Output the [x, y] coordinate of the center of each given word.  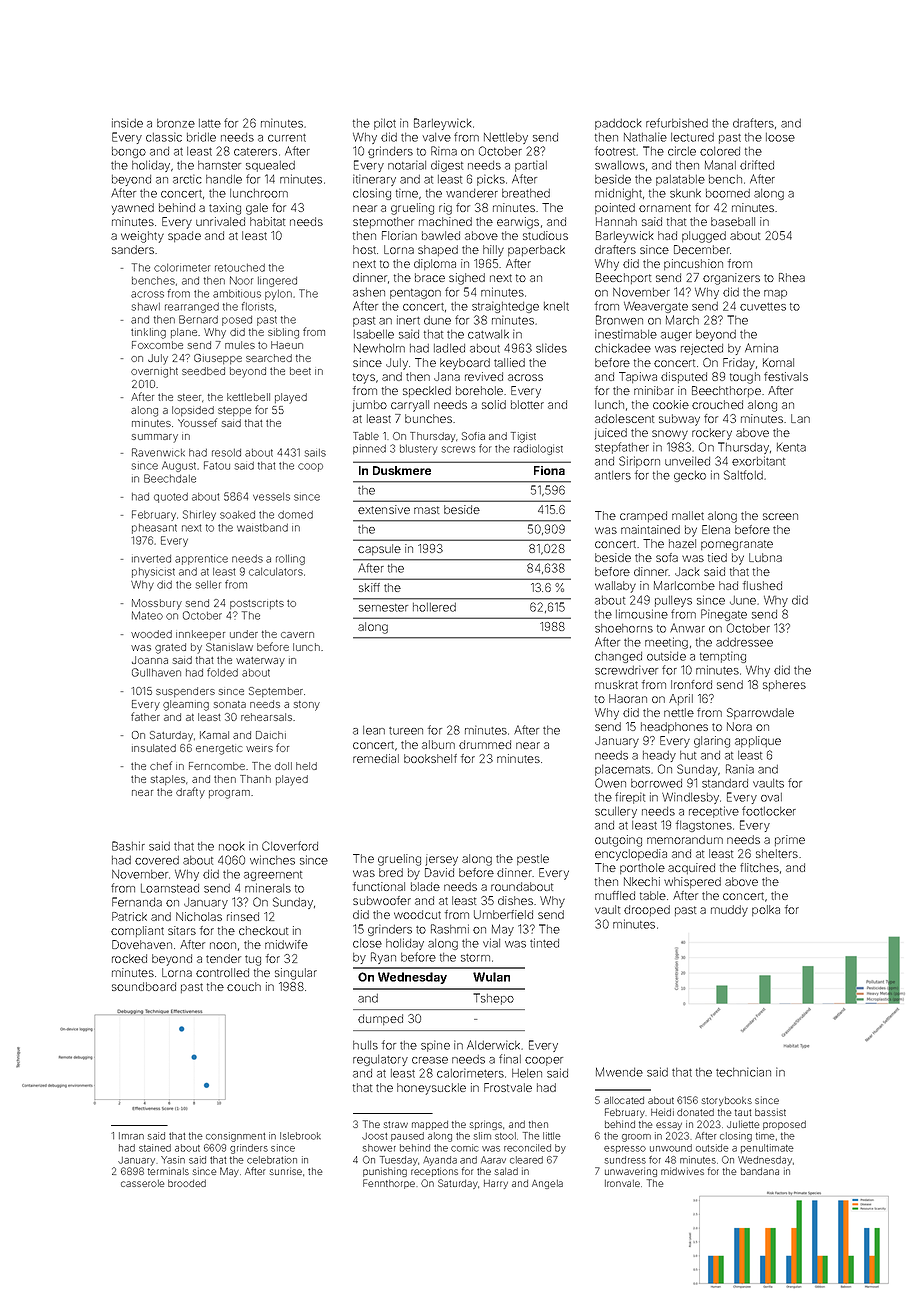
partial [531, 166]
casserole [142, 1183]
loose [780, 137]
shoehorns [624, 628]
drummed [485, 744]
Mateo [147, 615]
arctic [187, 179]
